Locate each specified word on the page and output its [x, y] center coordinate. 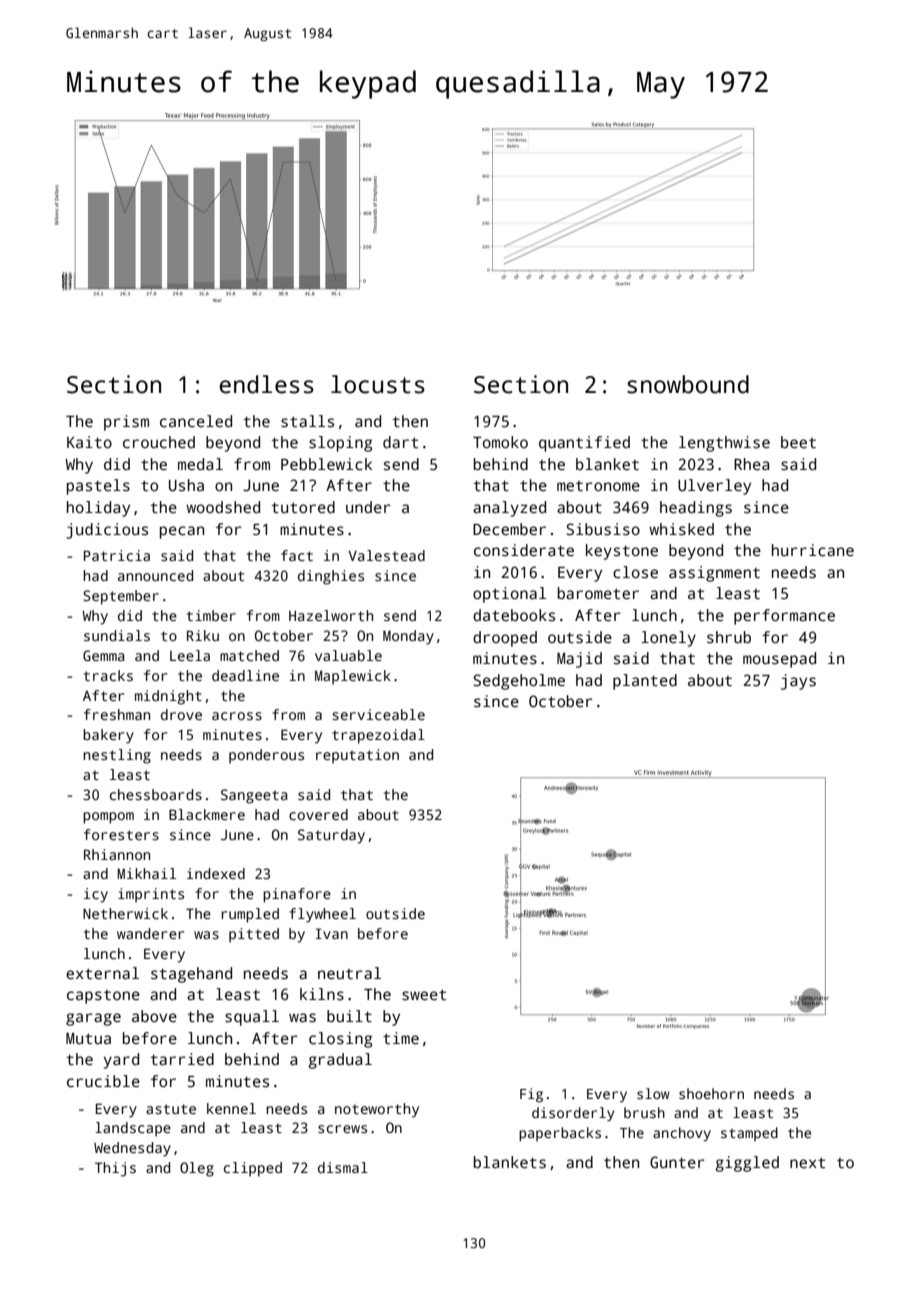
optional [509, 595]
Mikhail [146, 873]
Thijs [115, 1169]
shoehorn [711, 1093]
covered [318, 814]
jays [798, 682]
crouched [159, 442]
